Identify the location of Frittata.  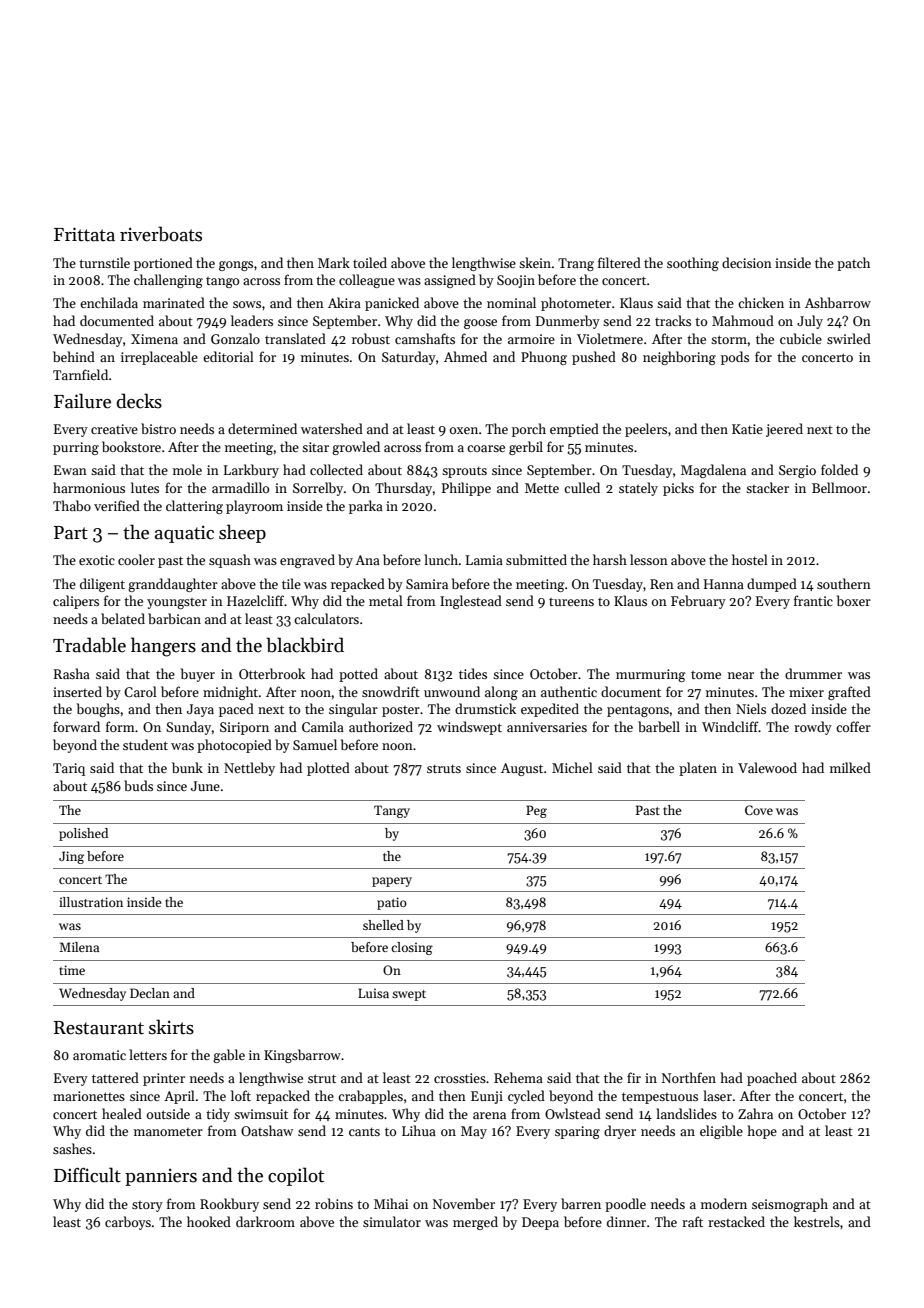
(84, 234).
